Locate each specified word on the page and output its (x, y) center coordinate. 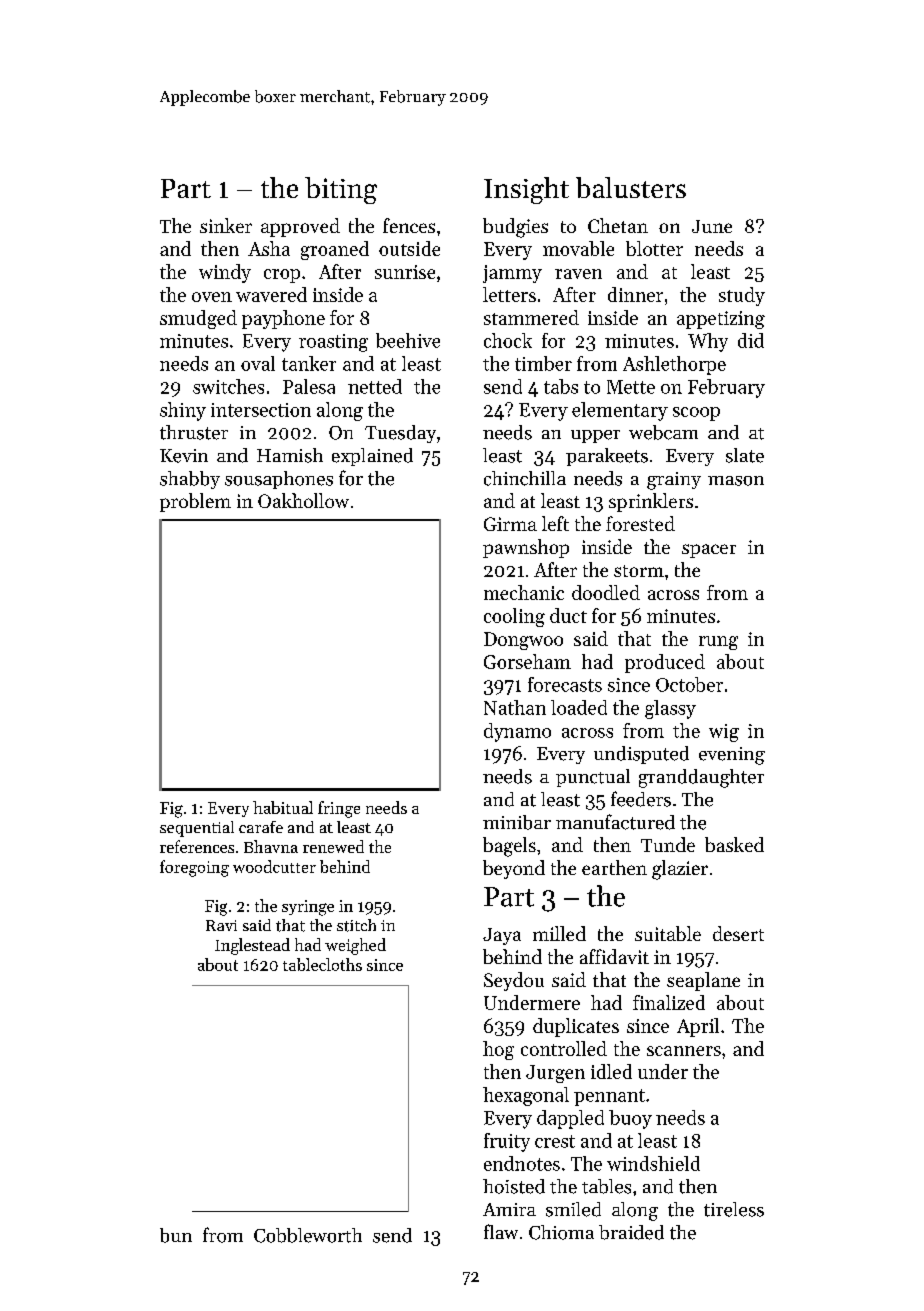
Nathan (515, 707)
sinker (226, 225)
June (712, 226)
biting (341, 190)
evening (732, 756)
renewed (333, 846)
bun (176, 1235)
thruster (194, 432)
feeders (641, 799)
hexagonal (526, 1096)
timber (543, 363)
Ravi (221, 925)
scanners (684, 1051)
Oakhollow (303, 500)
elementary (620, 411)
